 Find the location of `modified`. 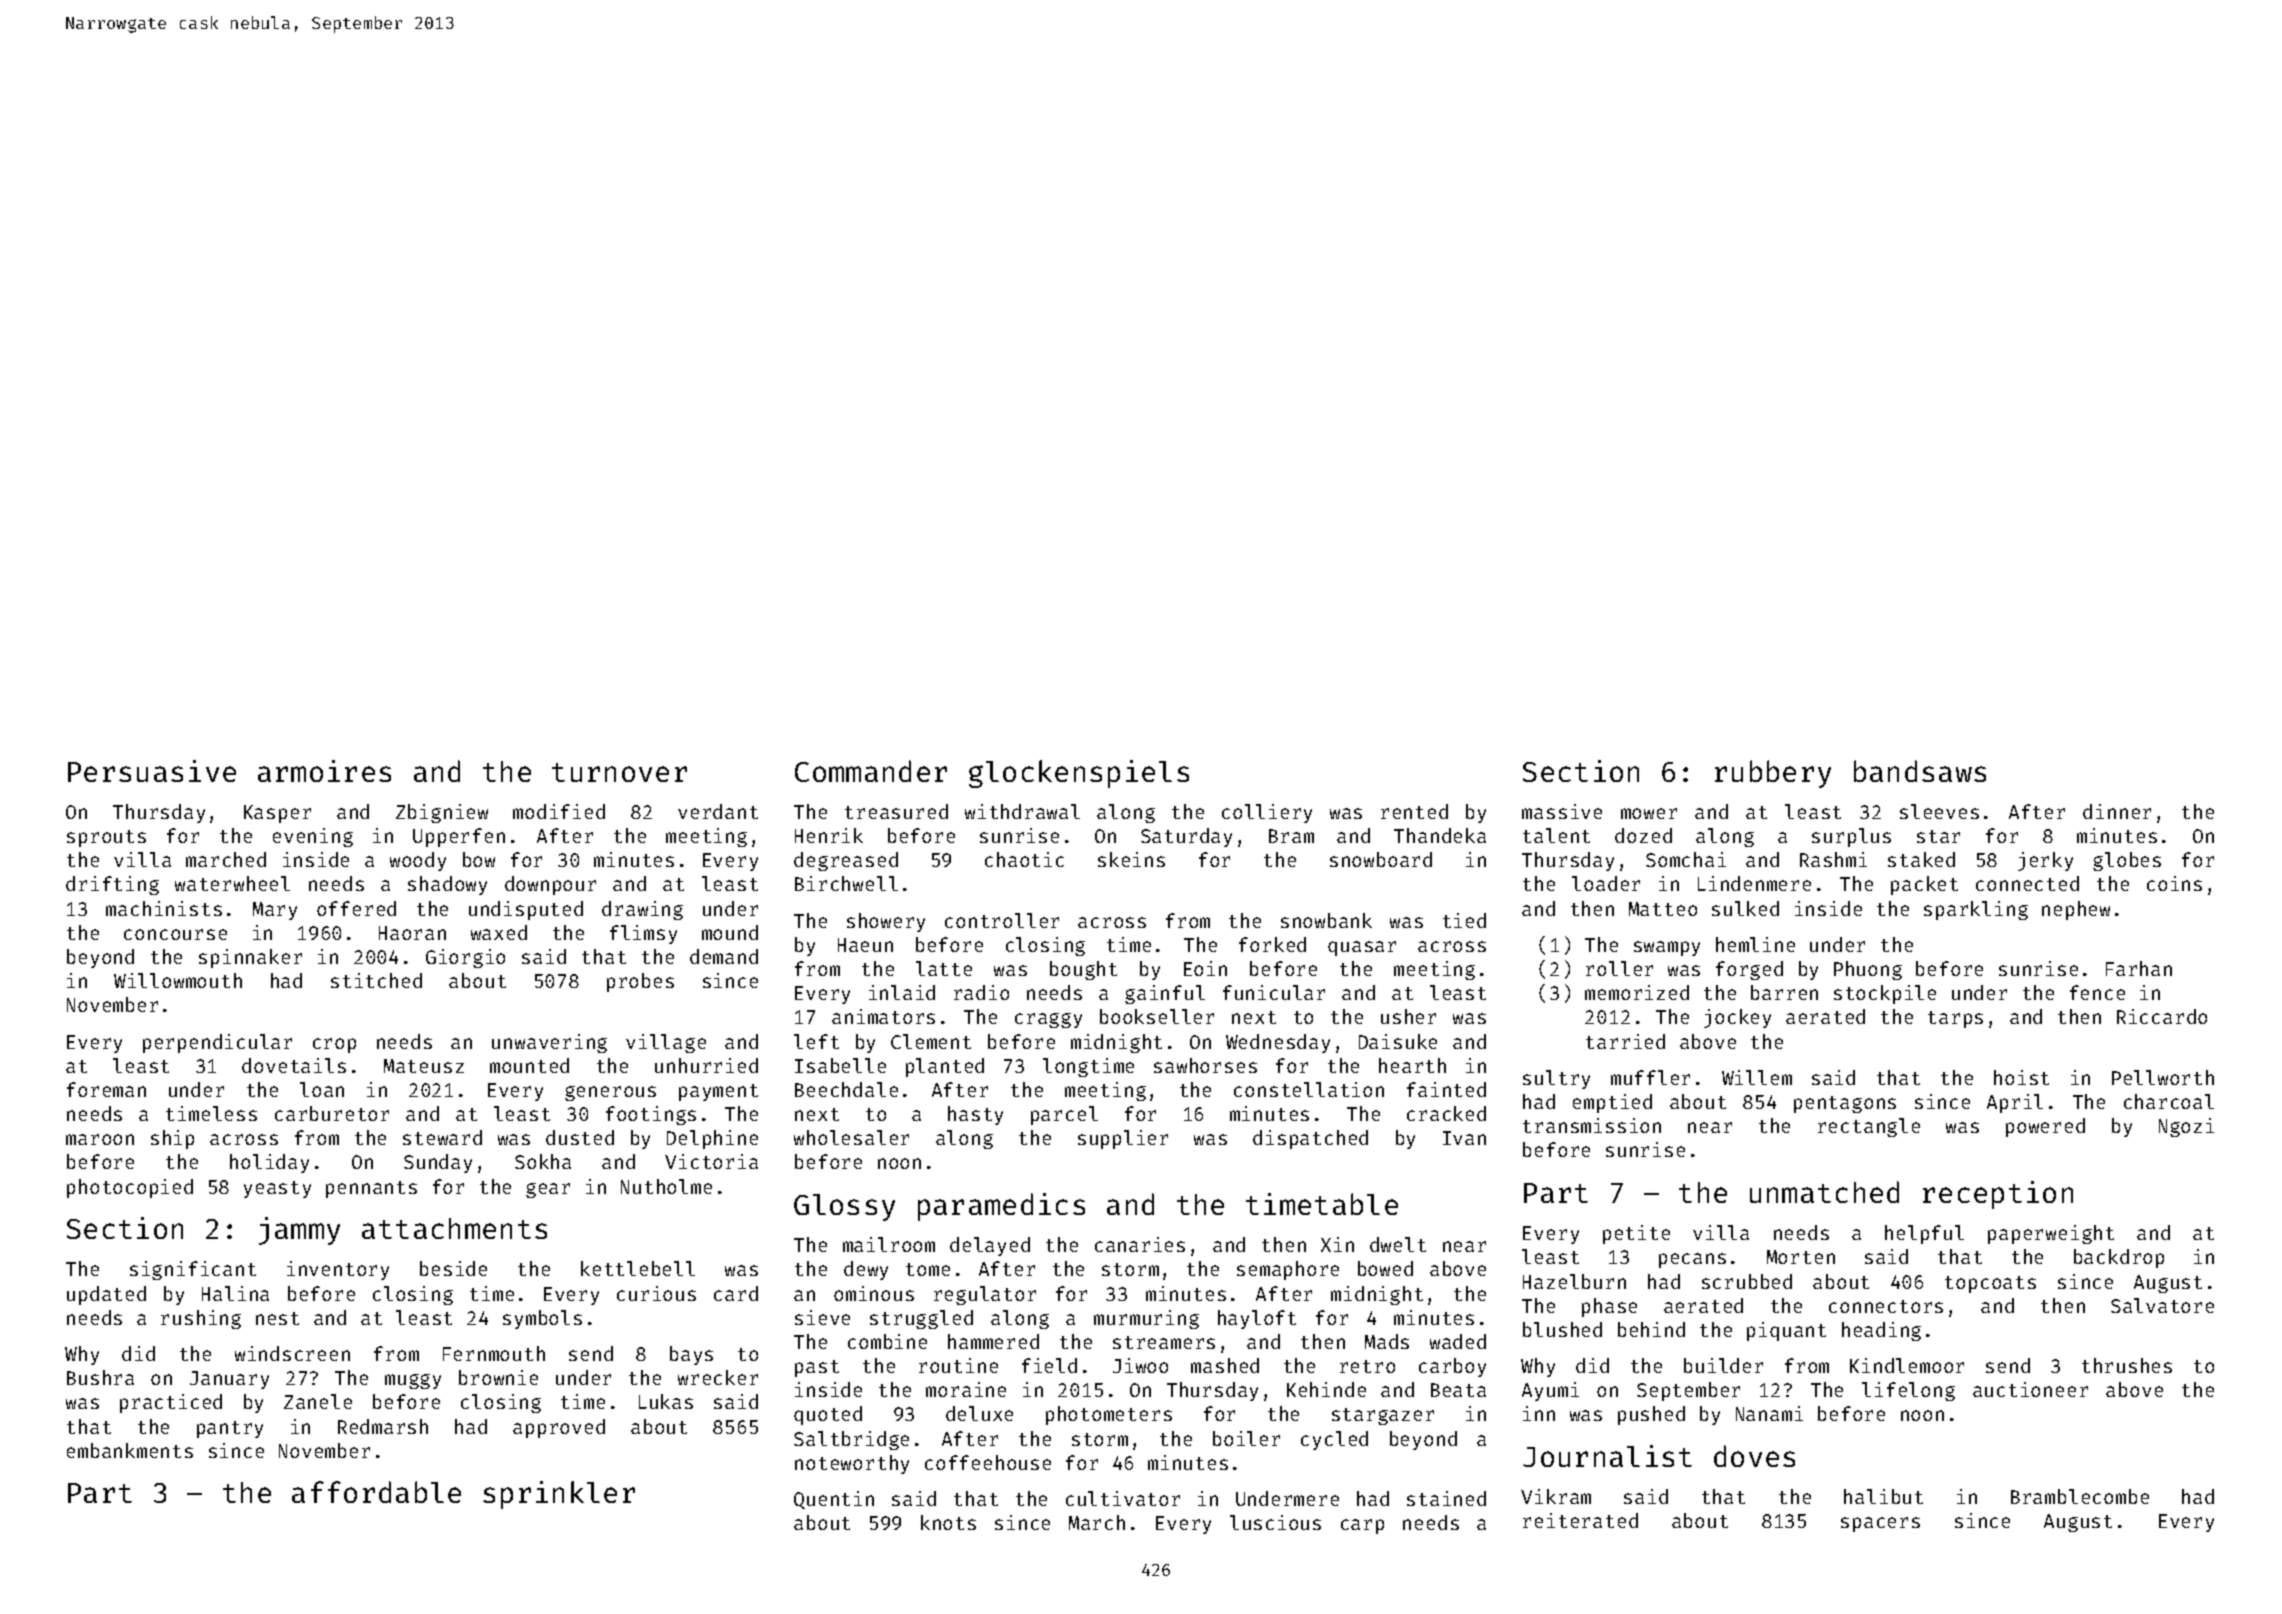

modified is located at coordinates (559, 811).
